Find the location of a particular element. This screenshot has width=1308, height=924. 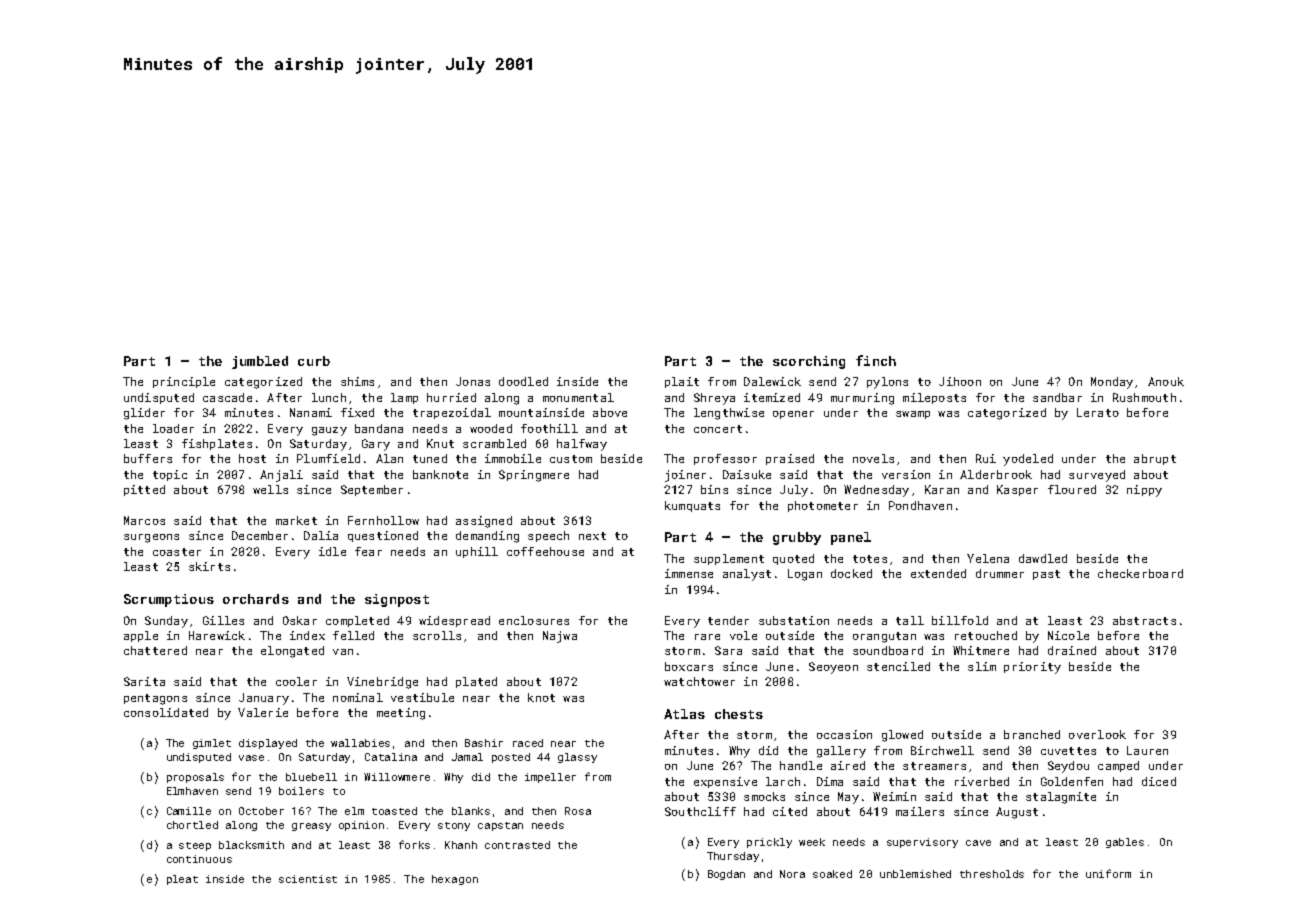

version is located at coordinates (906, 474).
